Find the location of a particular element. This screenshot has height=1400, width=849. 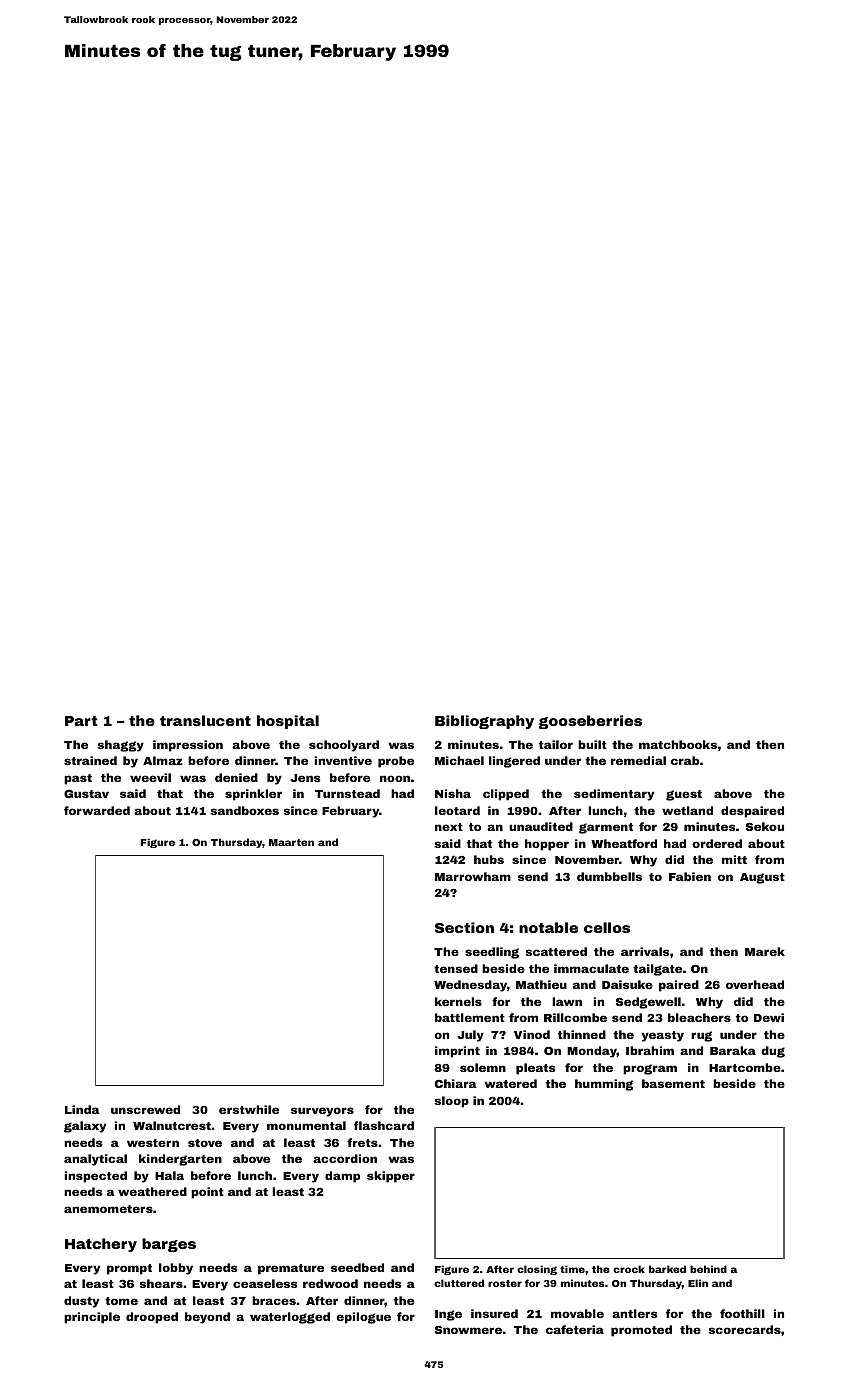

epilogue is located at coordinates (364, 1318).
